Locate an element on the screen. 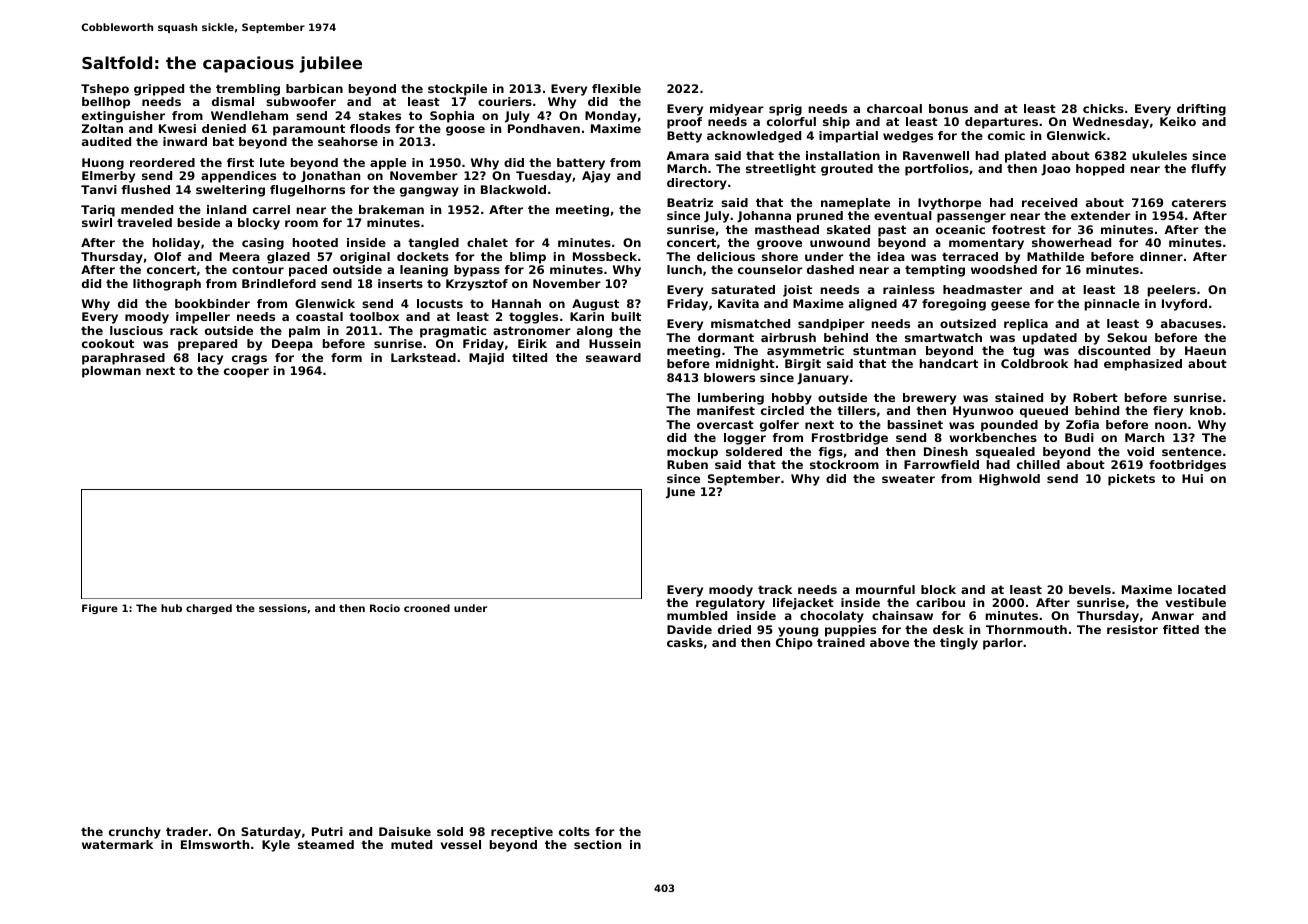  directory is located at coordinates (697, 184).
